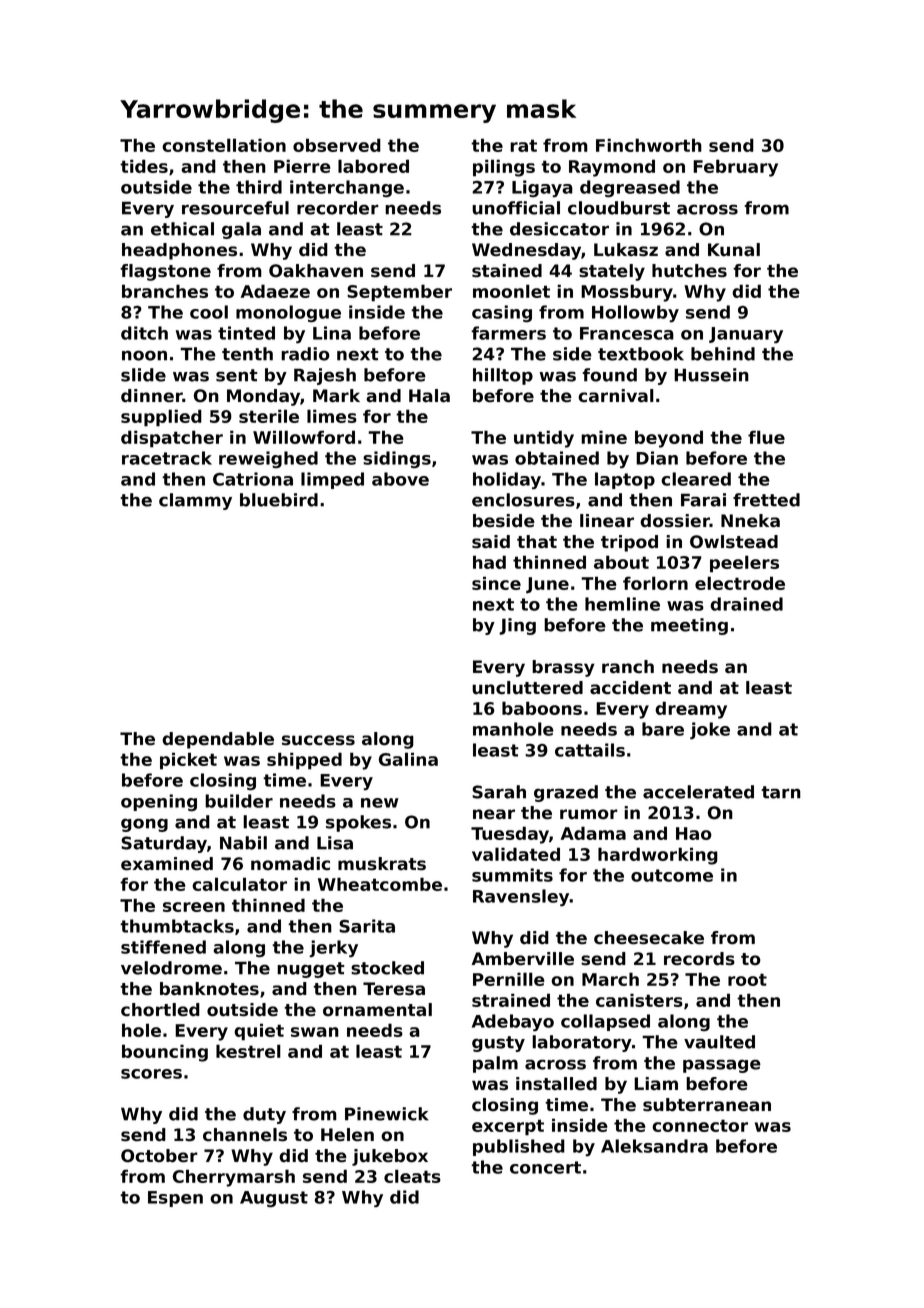  What do you see at coordinates (504, 168) in the screenshot?
I see `pilings` at bounding box center [504, 168].
